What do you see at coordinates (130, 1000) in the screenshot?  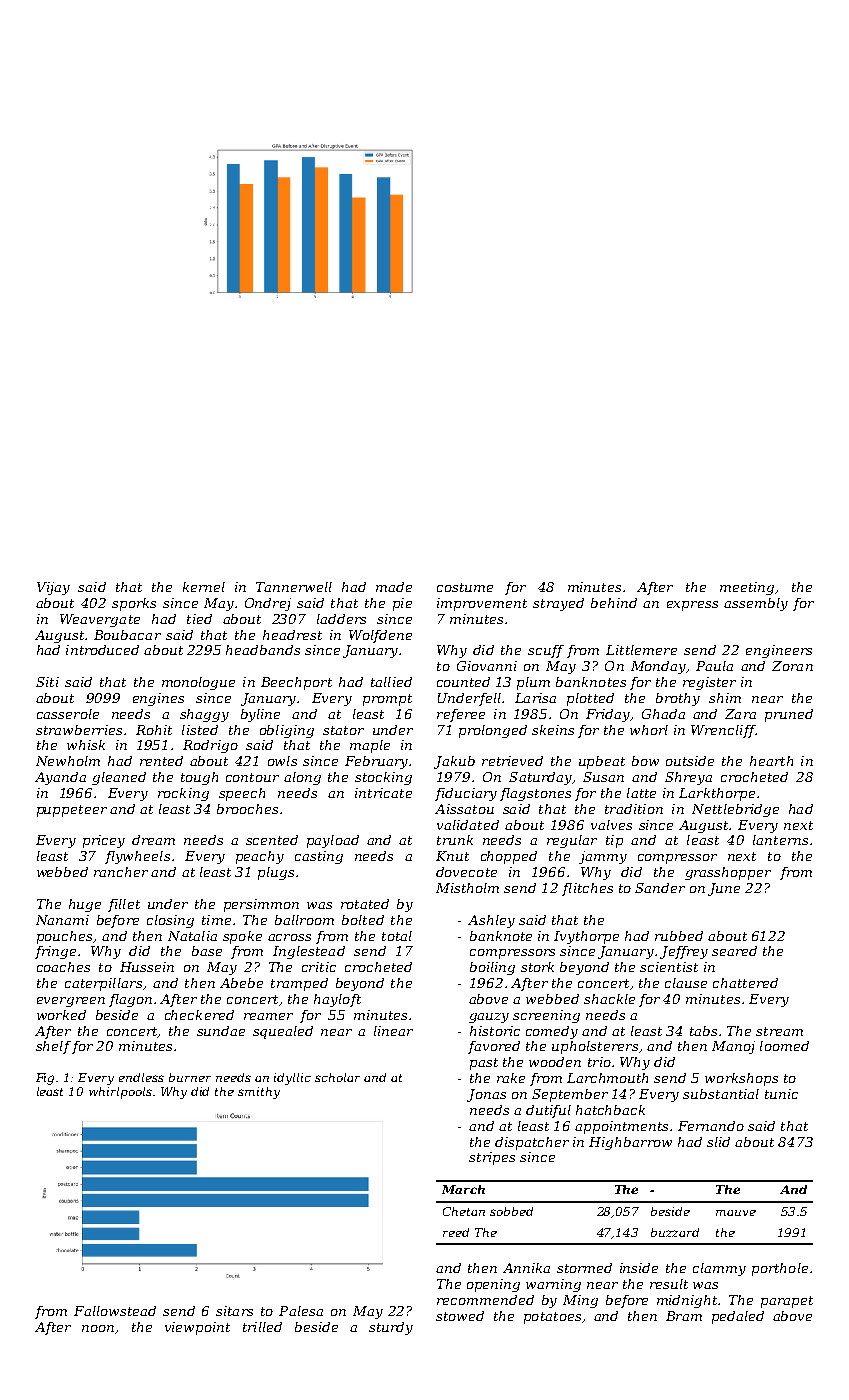 I see `flagon` at bounding box center [130, 1000].
